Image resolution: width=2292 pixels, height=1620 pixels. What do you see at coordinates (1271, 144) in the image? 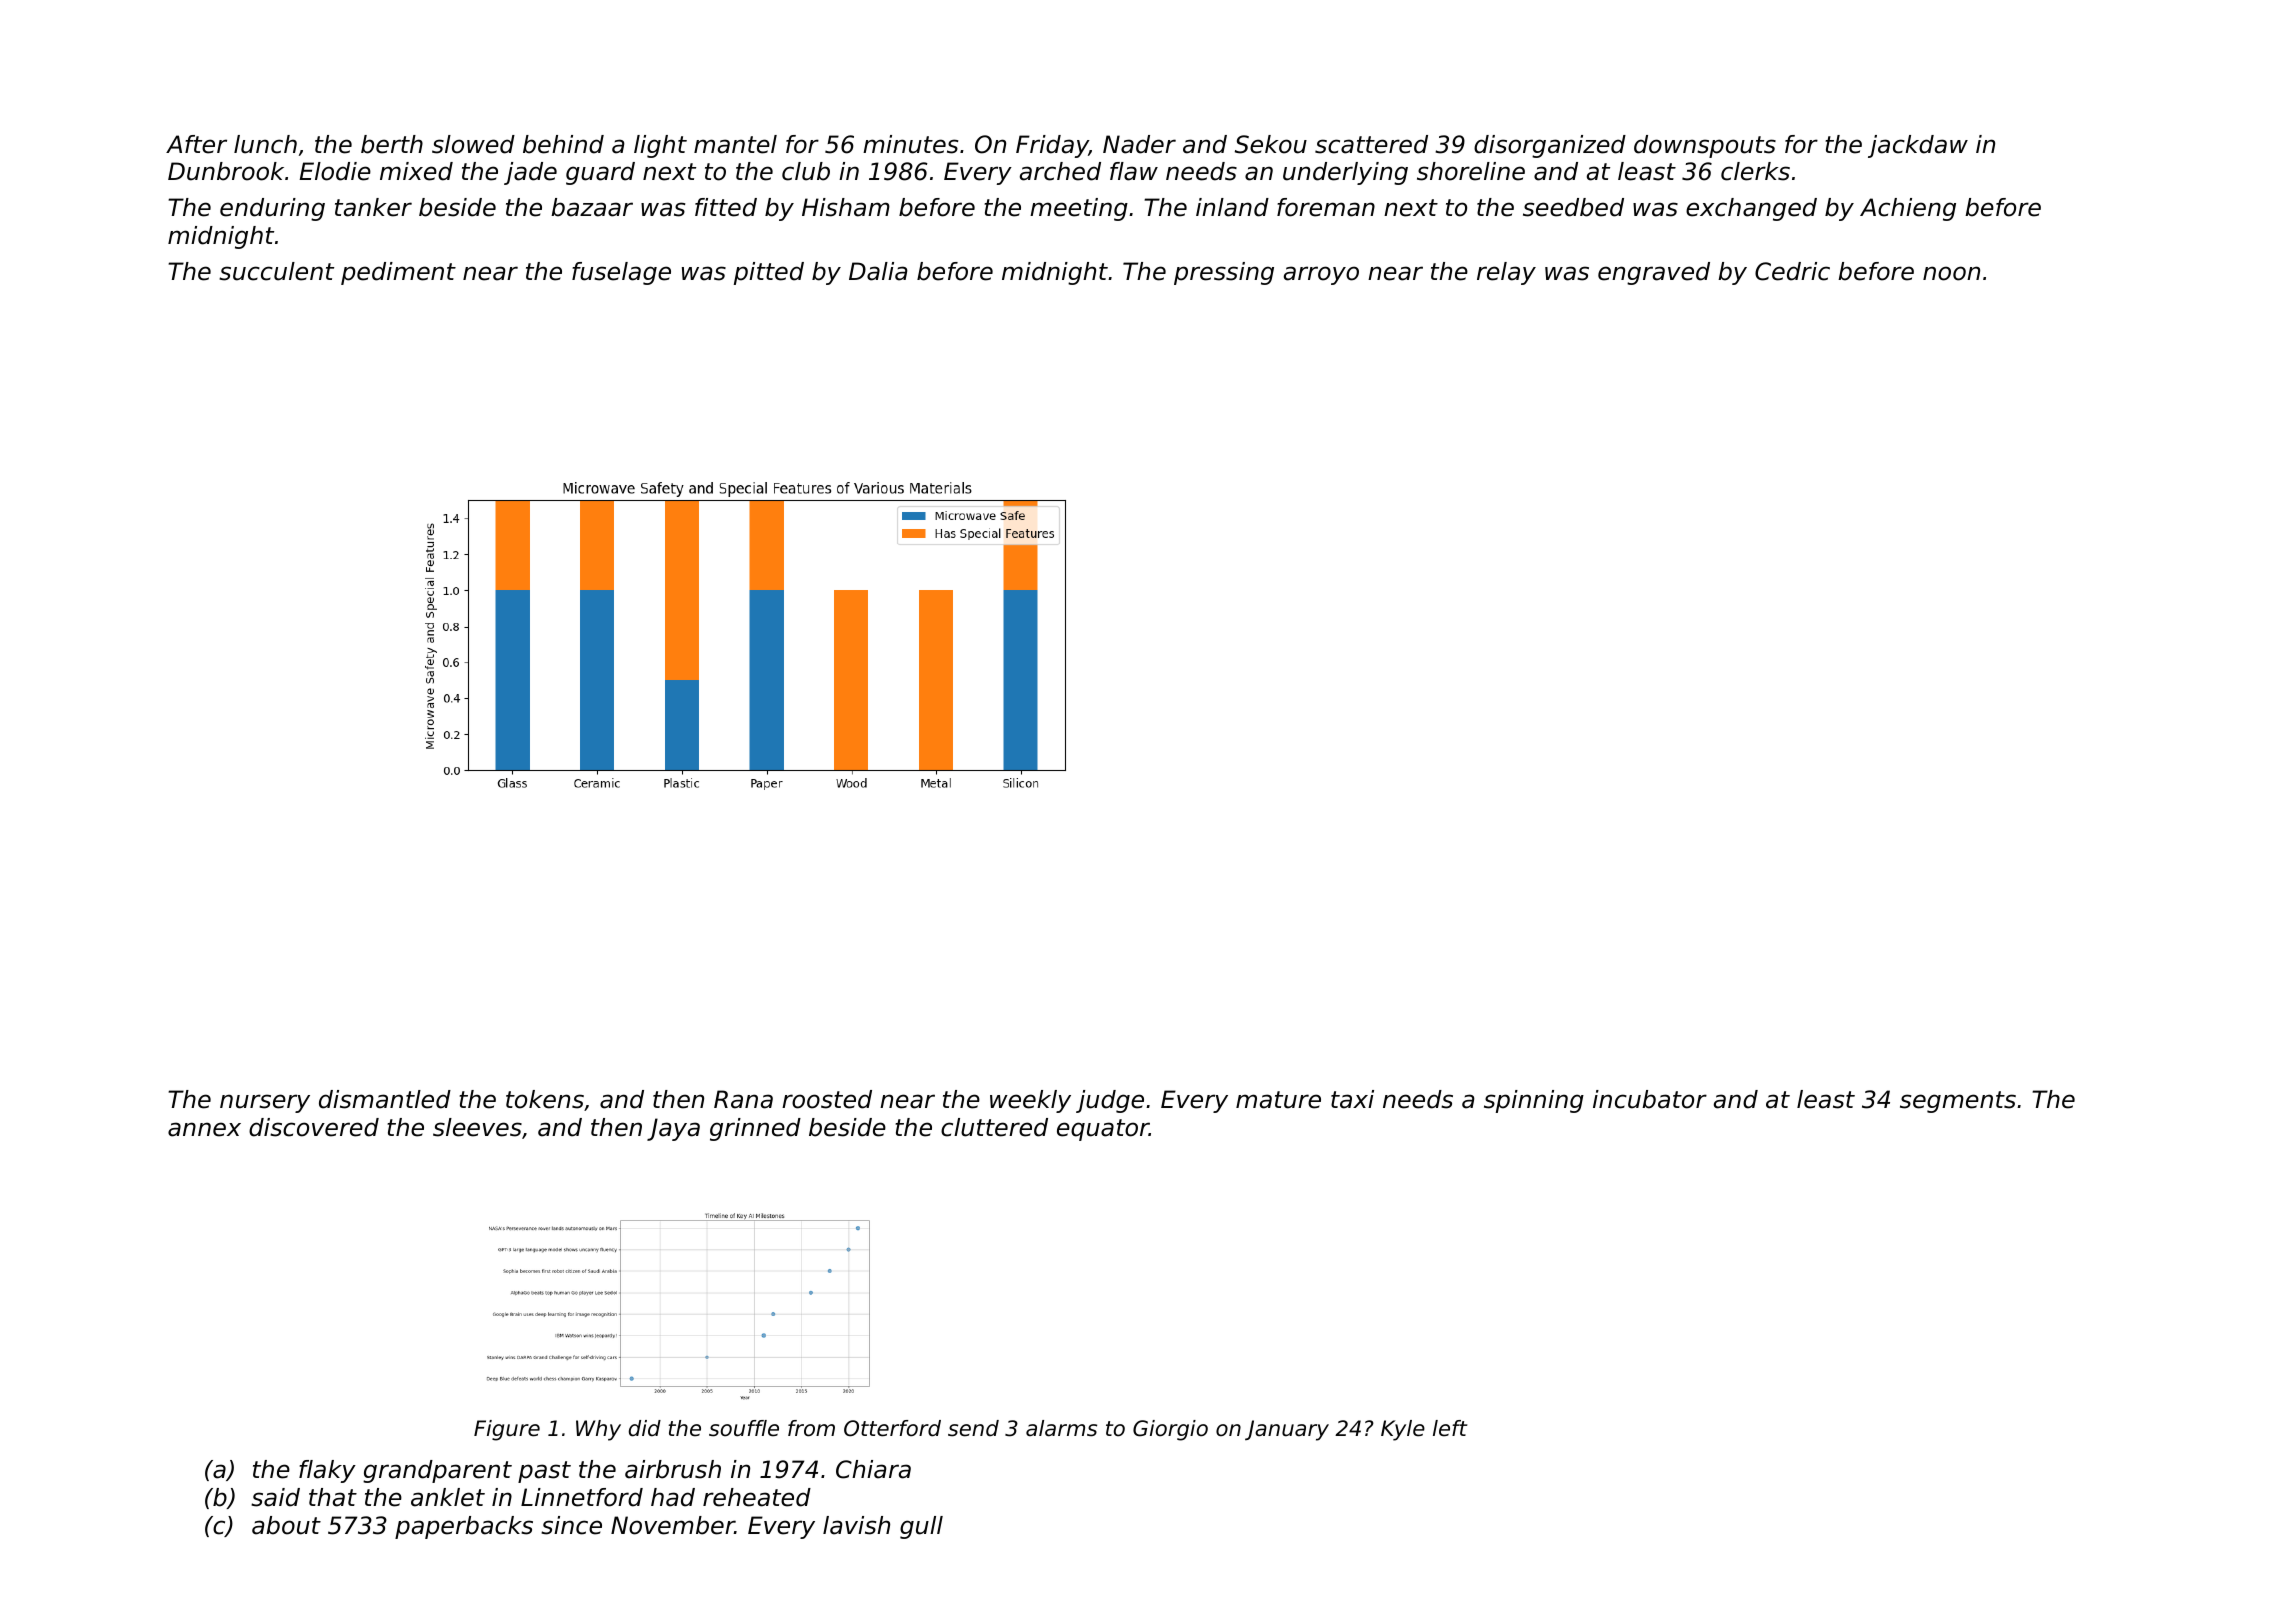
I see `Sekou` at bounding box center [1271, 144].
